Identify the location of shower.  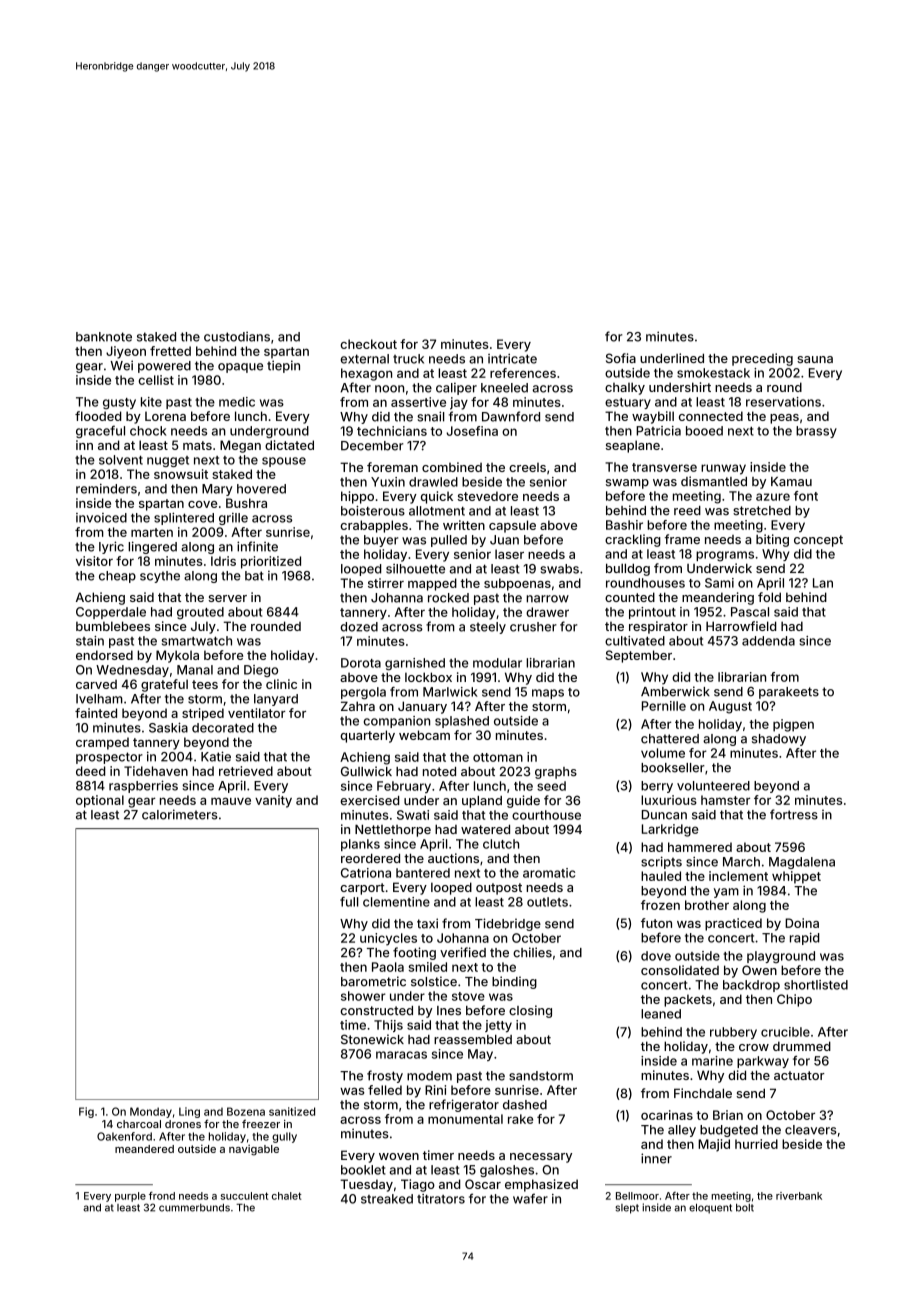
(363, 996).
